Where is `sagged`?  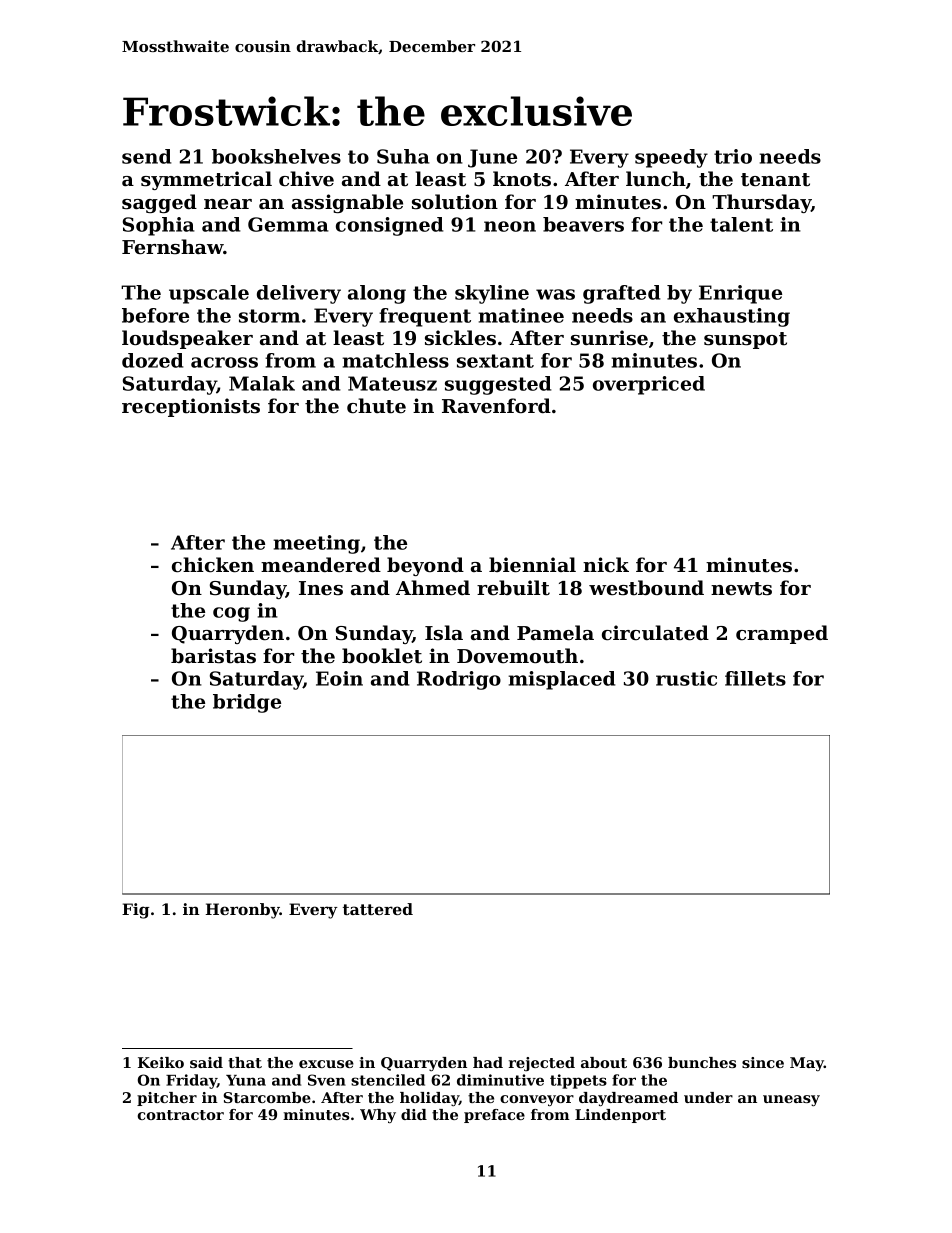
sagged is located at coordinates (159, 203).
